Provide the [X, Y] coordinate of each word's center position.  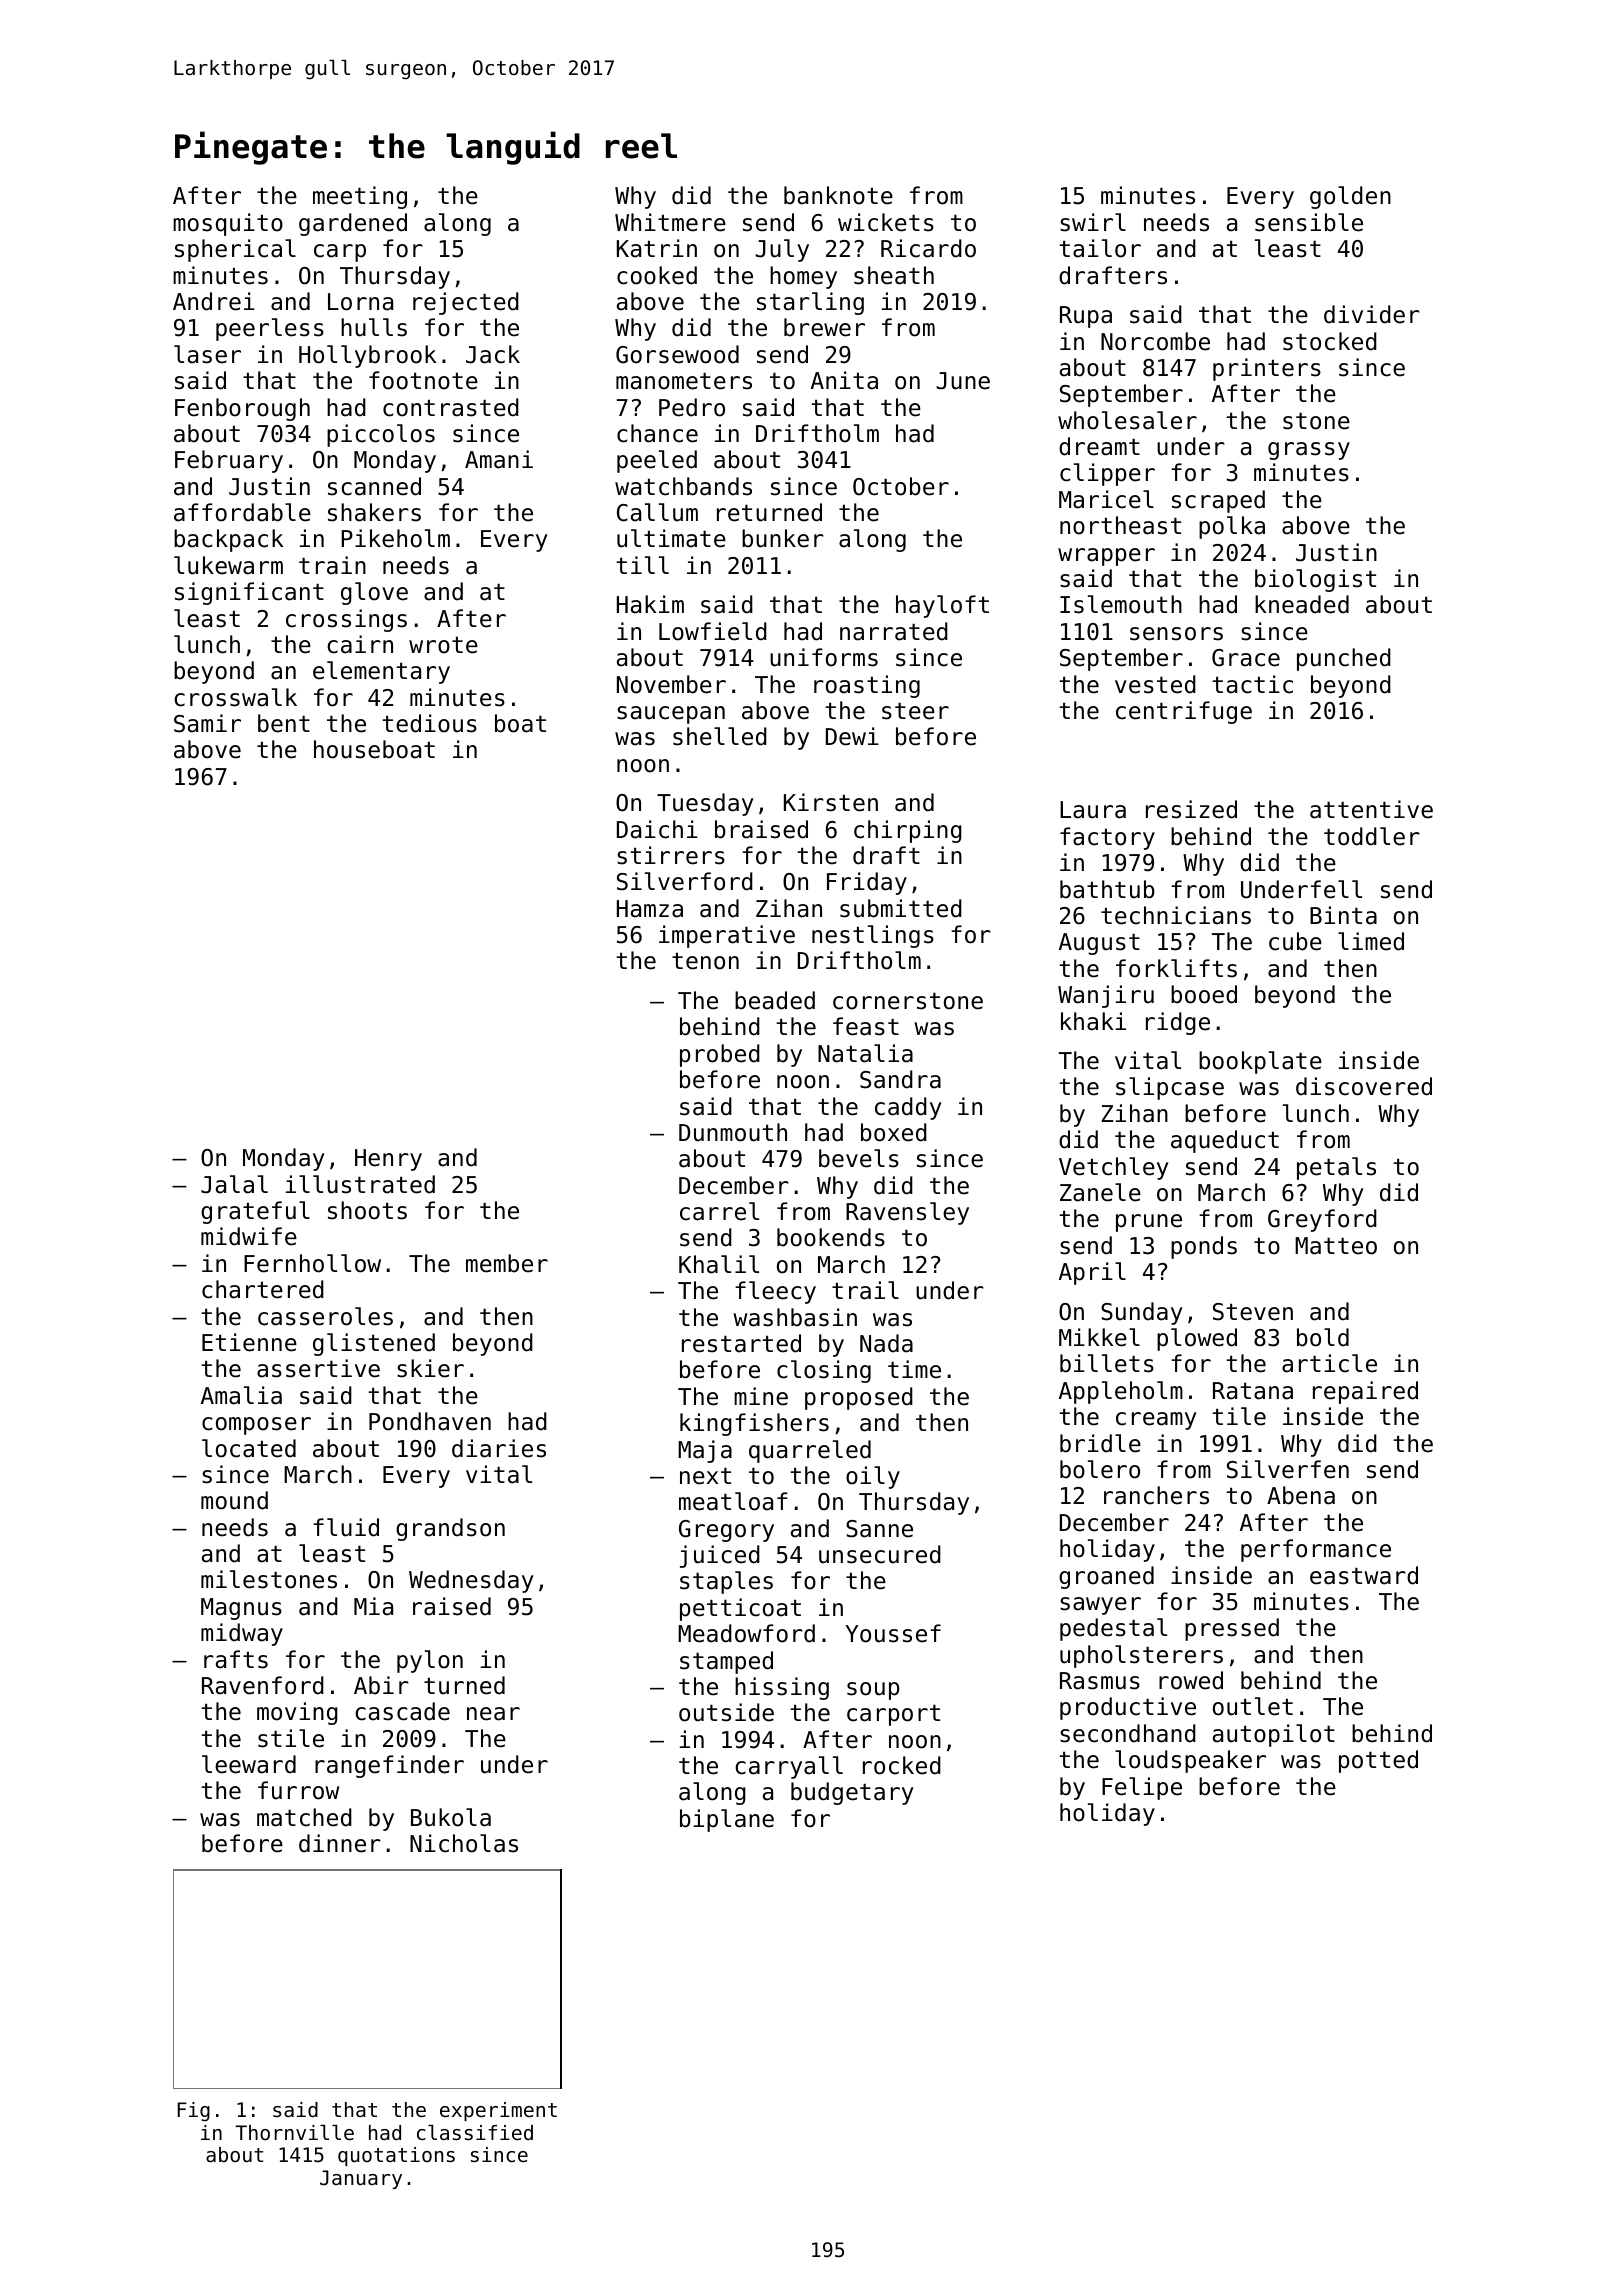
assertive [318, 1368]
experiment [498, 2111]
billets [1107, 1363]
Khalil [719, 1264]
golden [1350, 197]
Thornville [294, 2133]
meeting [360, 197]
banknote [838, 195]
